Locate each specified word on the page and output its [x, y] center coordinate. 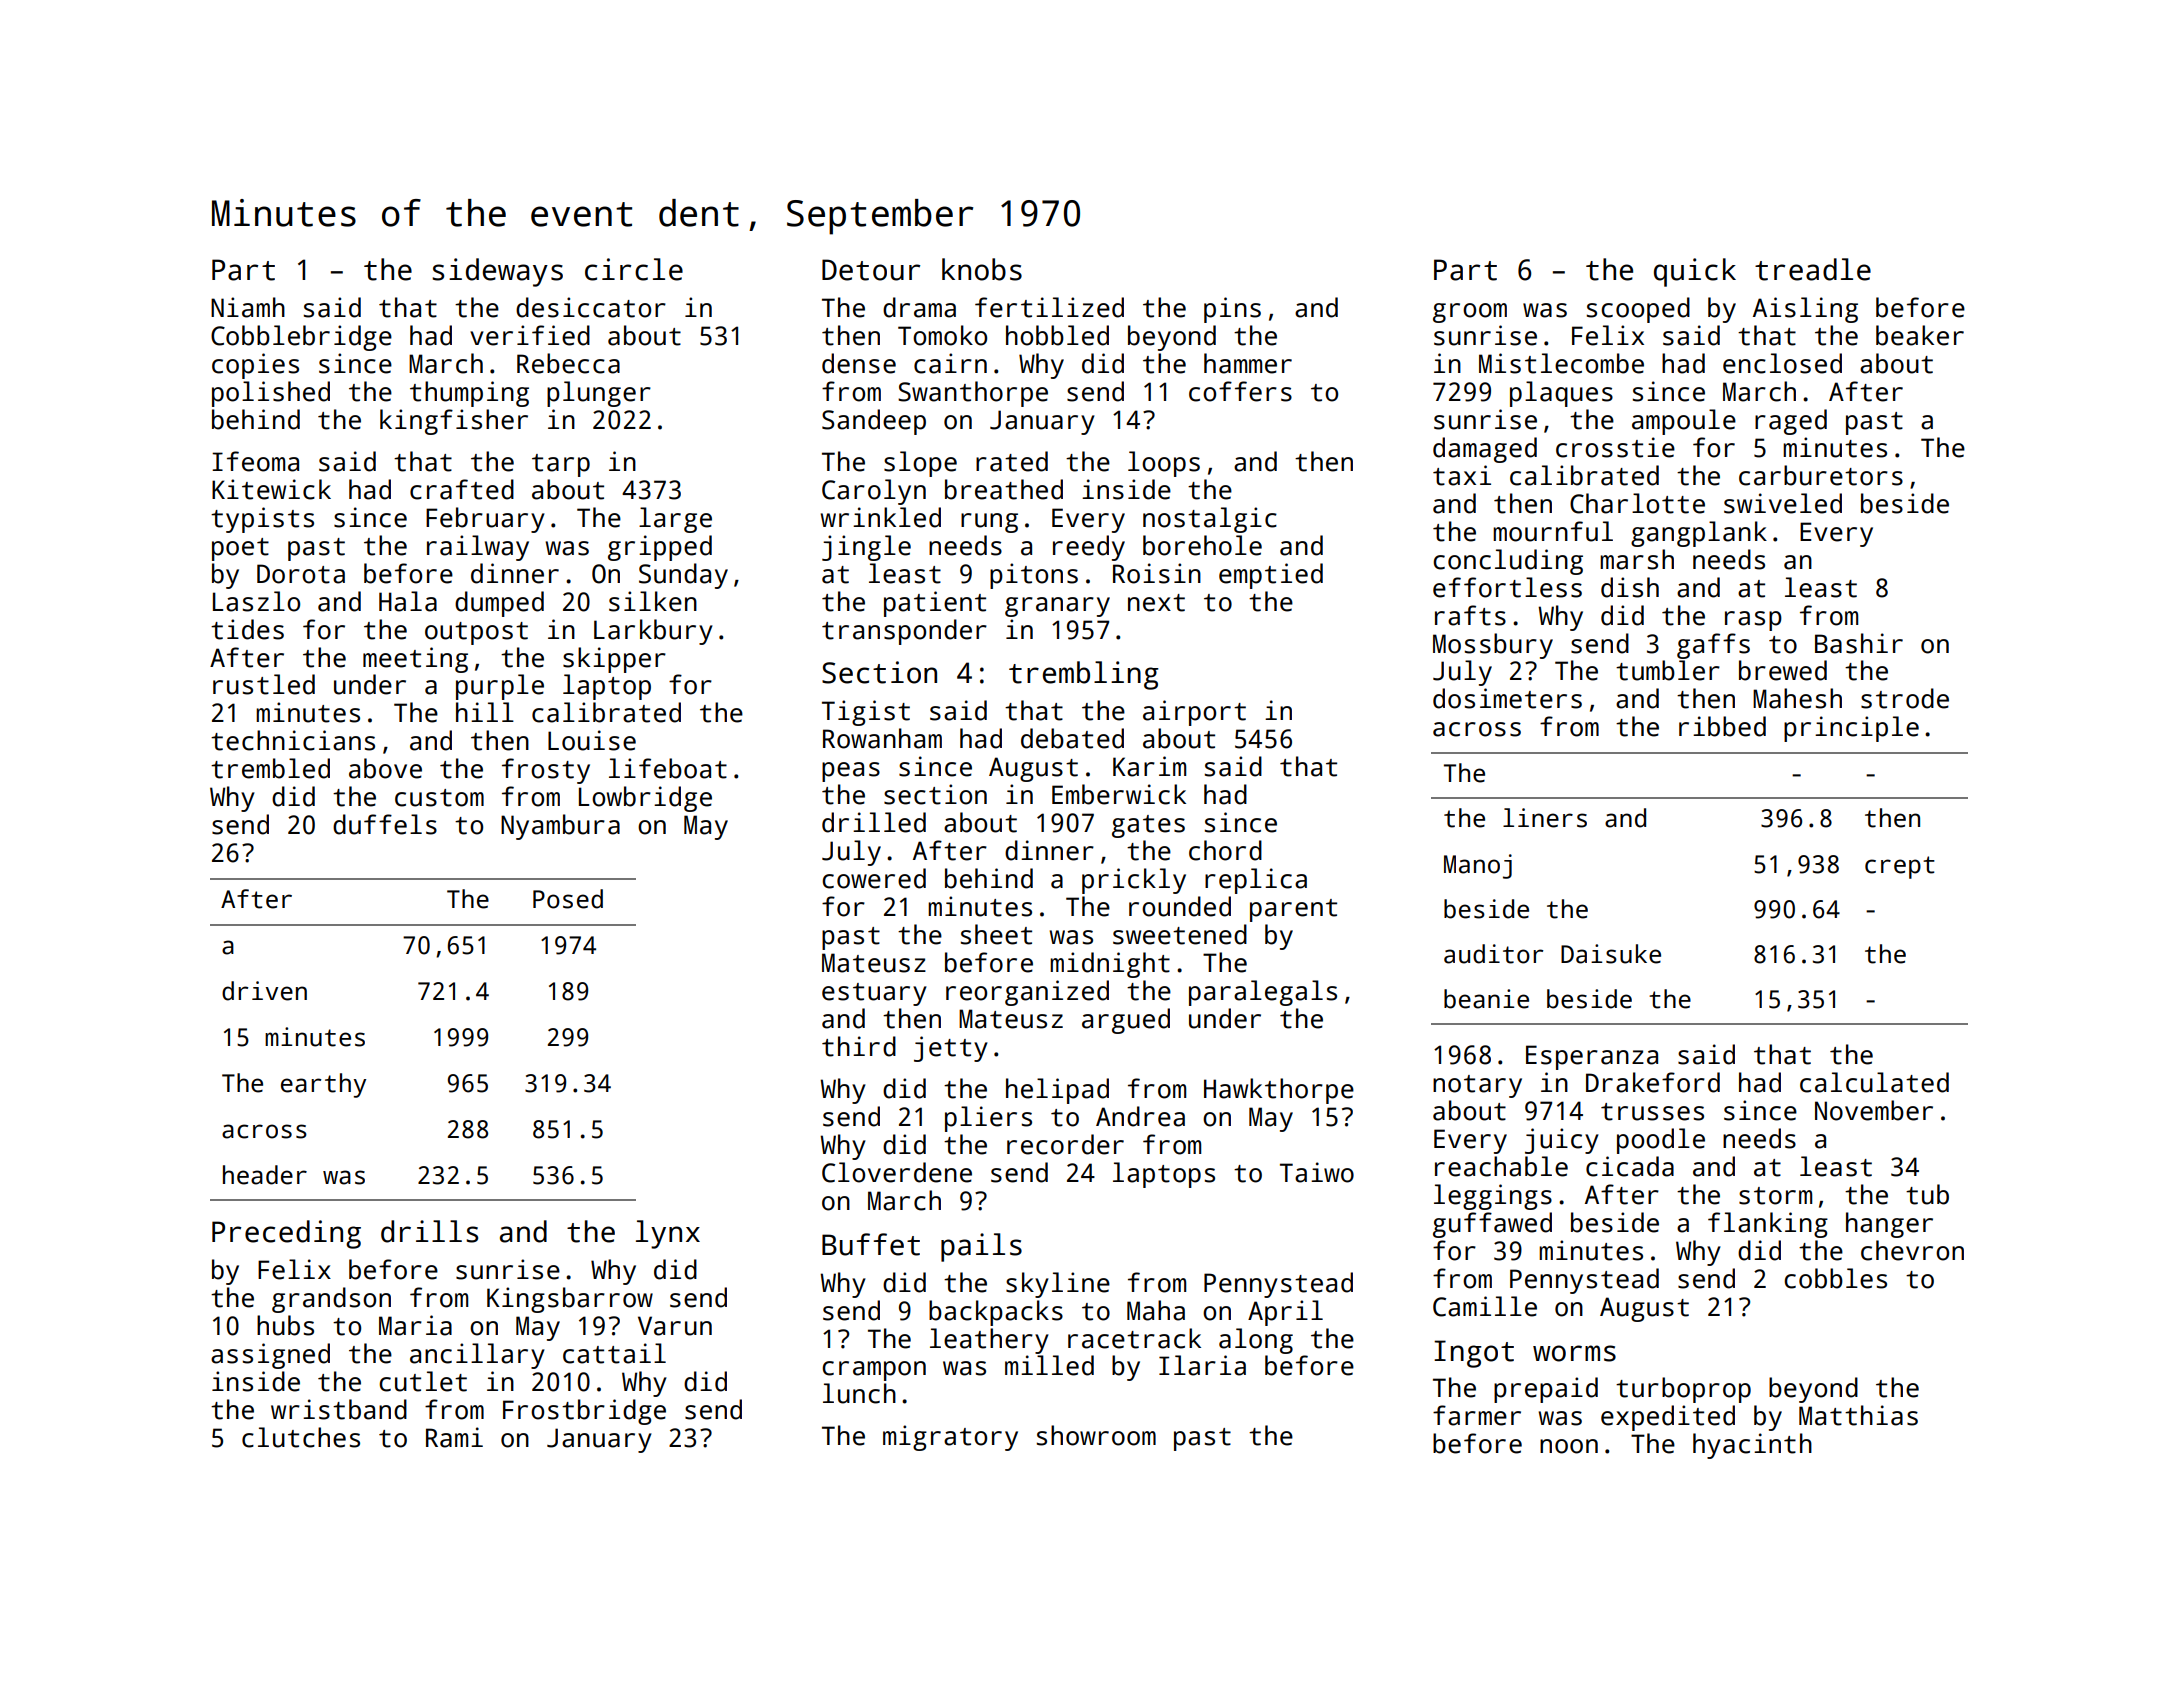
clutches [301, 1437]
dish [1630, 587]
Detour [871, 270]
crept [1900, 867]
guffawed [1492, 1225]
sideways [497, 272]
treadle [1813, 269]
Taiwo [1317, 1172]
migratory [950, 1438]
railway [478, 548]
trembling [1084, 675]
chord [1225, 850]
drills [429, 1231]
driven [264, 991]
